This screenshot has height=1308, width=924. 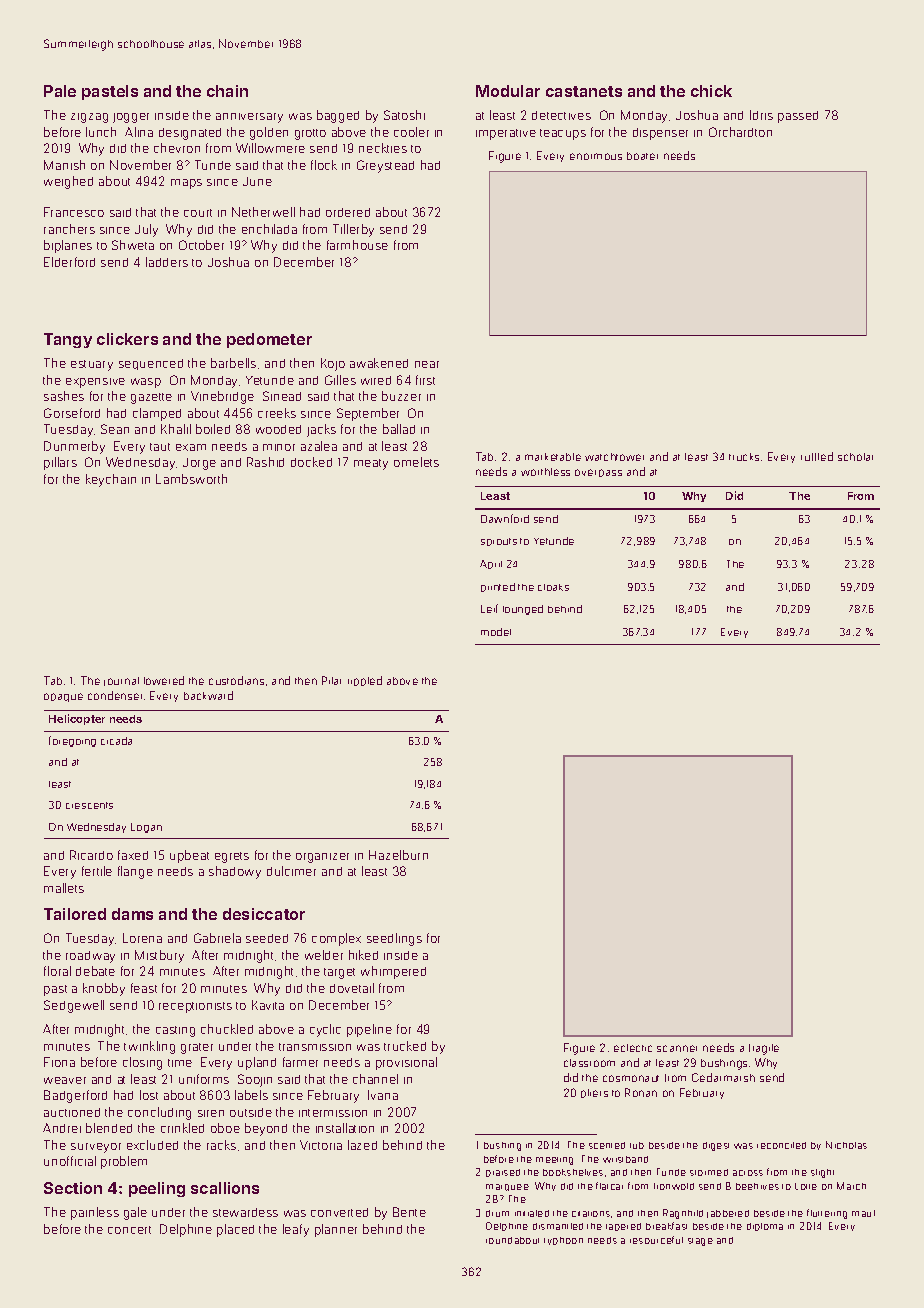 I want to click on intermission, so click(x=333, y=1113).
